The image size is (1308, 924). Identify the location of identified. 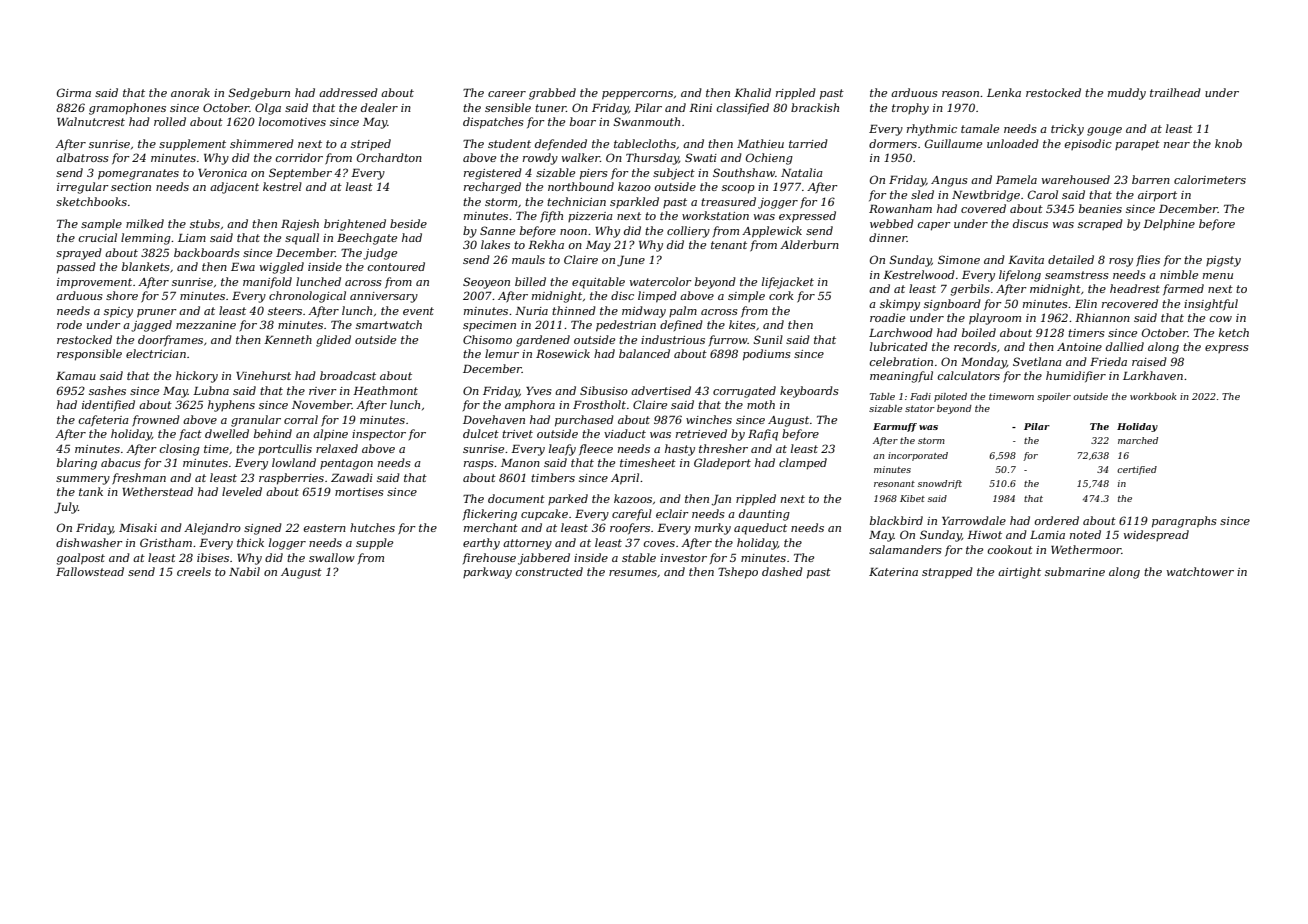
(108, 405).
